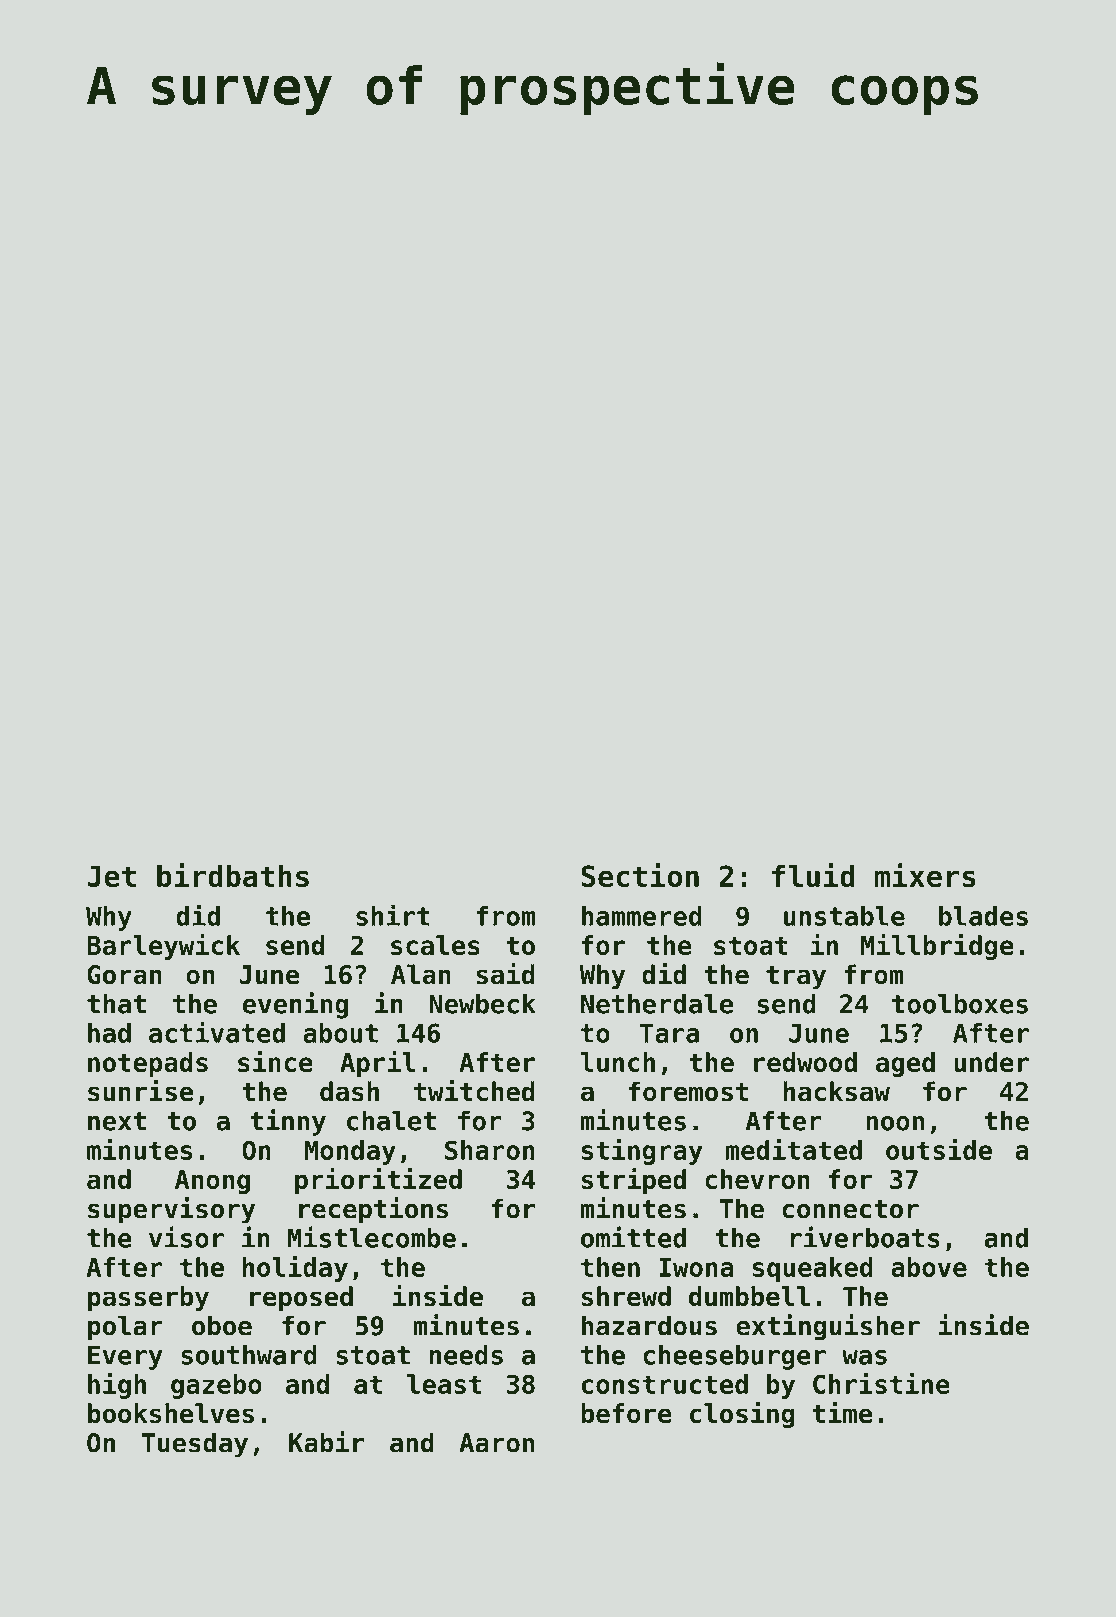 Image resolution: width=1116 pixels, height=1617 pixels. What do you see at coordinates (925, 875) in the page?
I see `mixers` at bounding box center [925, 875].
